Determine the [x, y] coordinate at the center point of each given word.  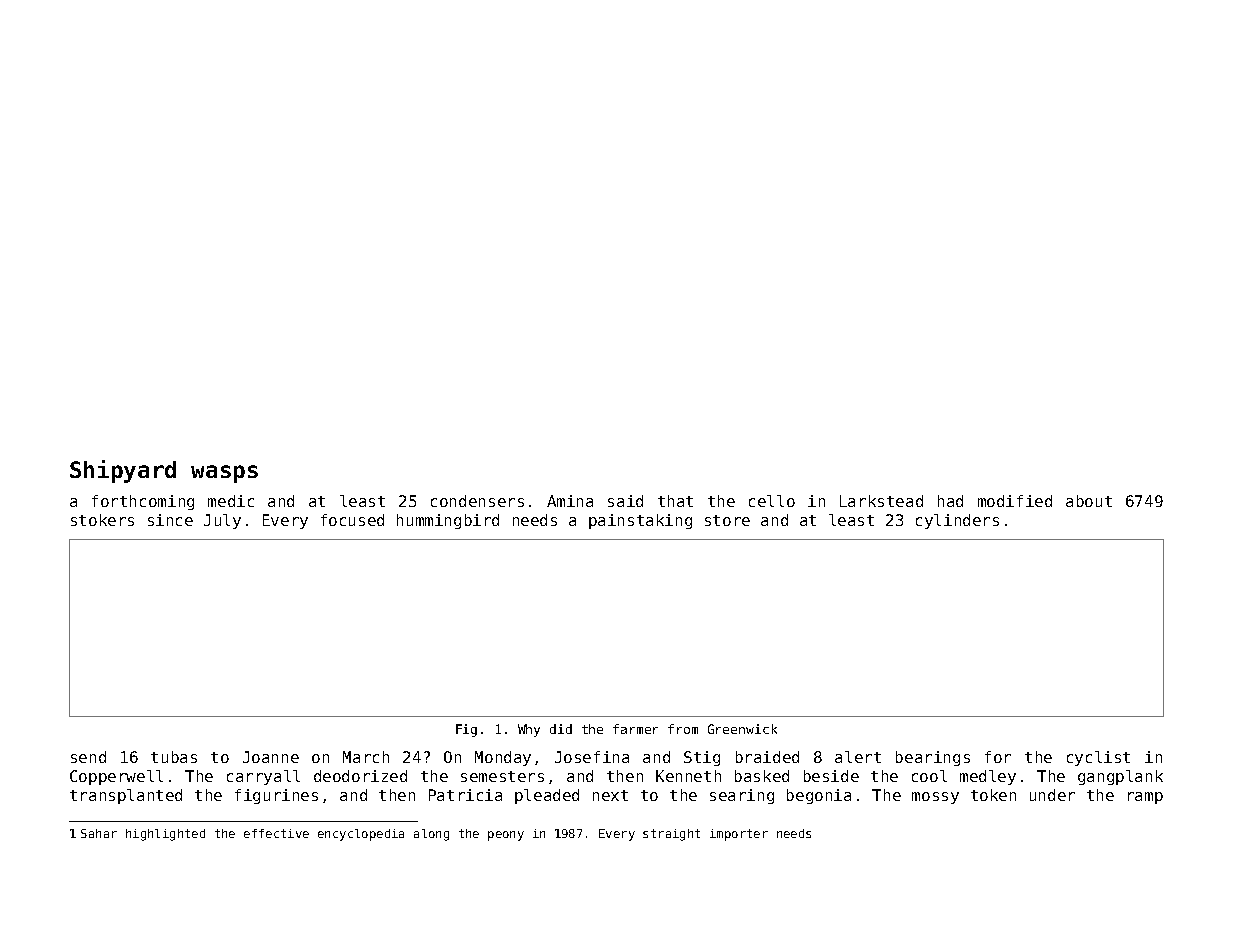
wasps [224, 474]
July [222, 521]
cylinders [957, 521]
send [88, 757]
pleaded [547, 796]
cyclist [1098, 758]
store [727, 520]
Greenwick [742, 729]
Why [529, 730]
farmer [635, 729]
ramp [1145, 798]
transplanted [126, 796]
